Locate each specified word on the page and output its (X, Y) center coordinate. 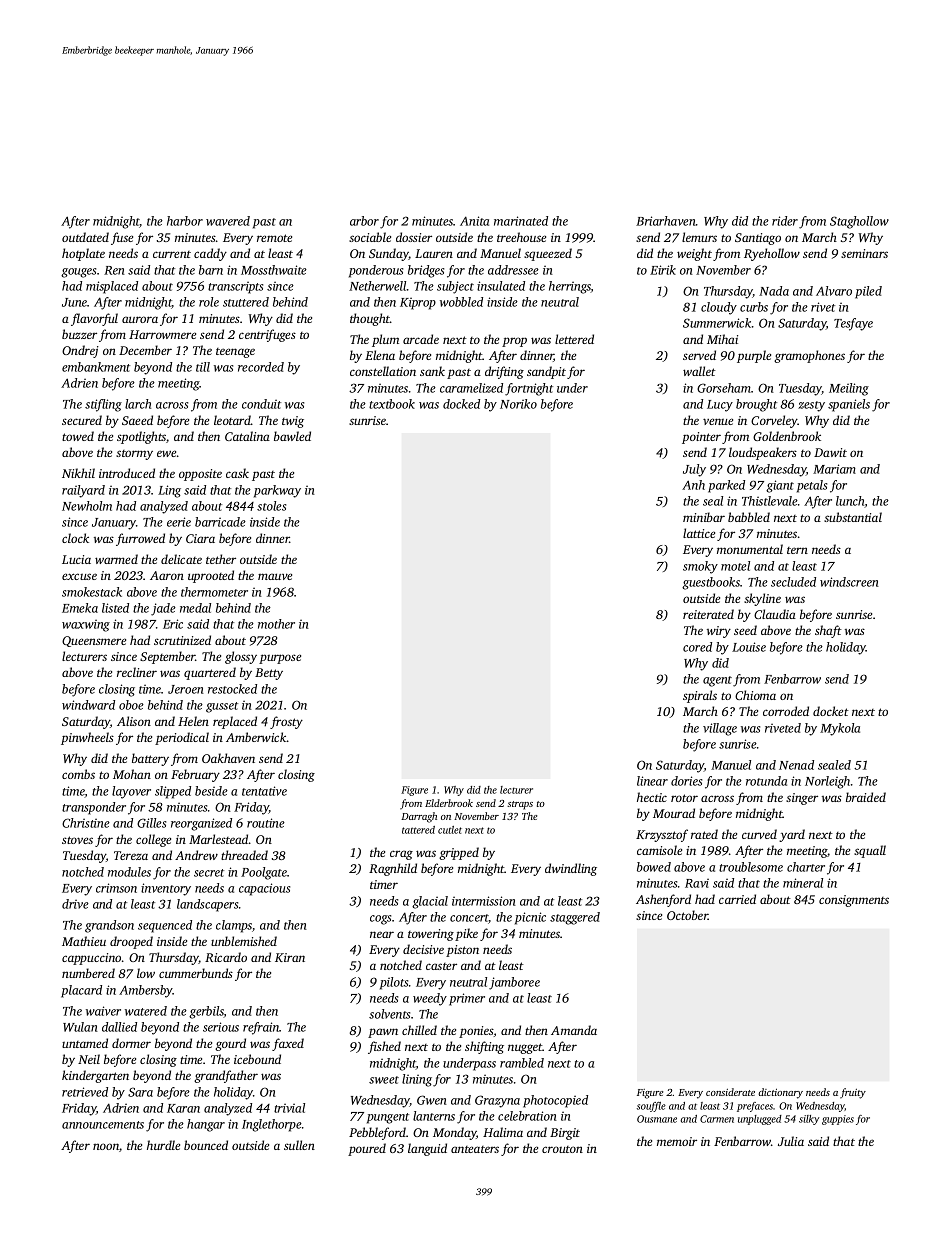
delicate (181, 559)
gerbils (206, 1012)
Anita (474, 221)
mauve (275, 576)
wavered (228, 221)
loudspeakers (763, 453)
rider (785, 221)
